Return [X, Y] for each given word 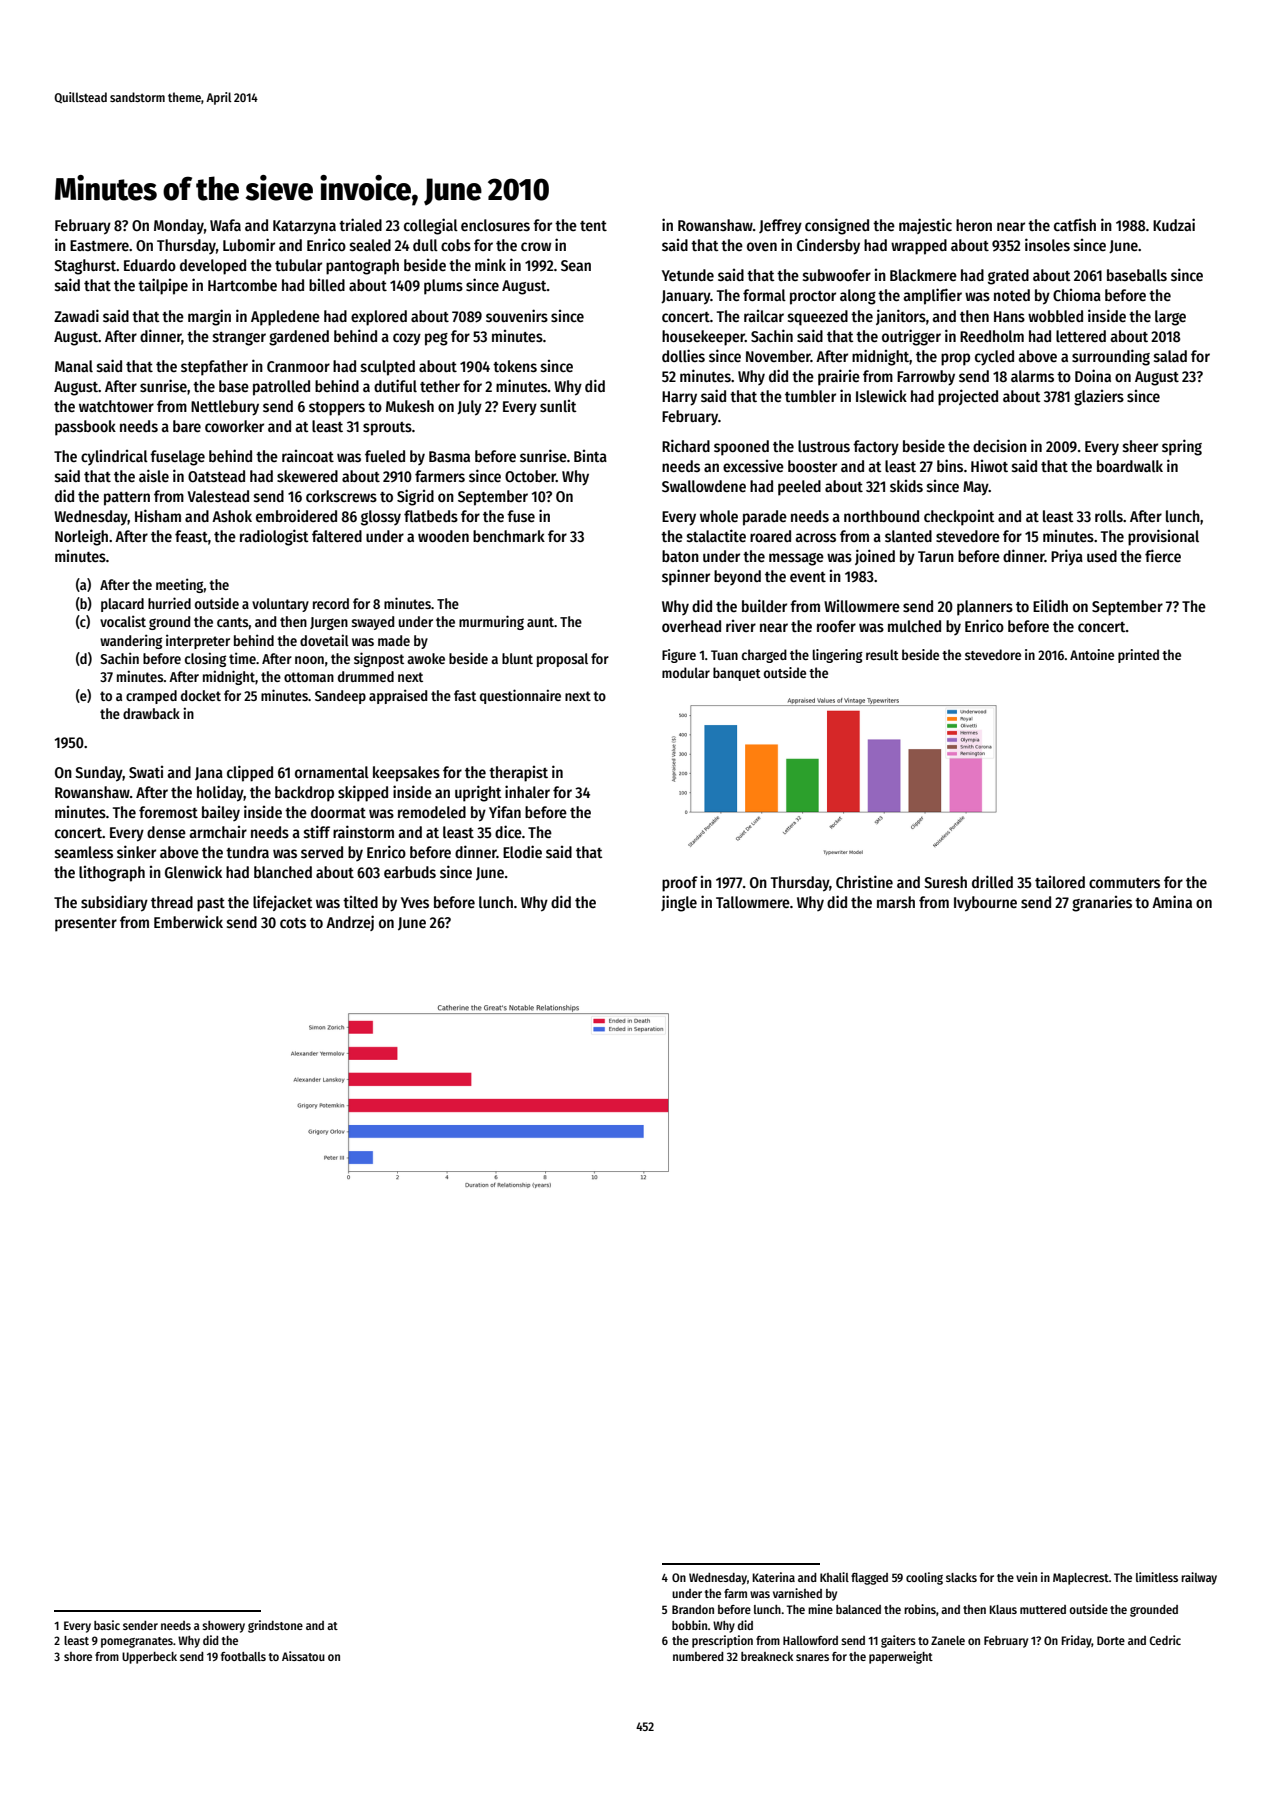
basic [107, 1625]
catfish [1075, 225]
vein [1026, 1577]
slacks [961, 1577]
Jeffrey [780, 227]
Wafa [225, 225]
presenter [86, 925]
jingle [679, 903]
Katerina [773, 1577]
